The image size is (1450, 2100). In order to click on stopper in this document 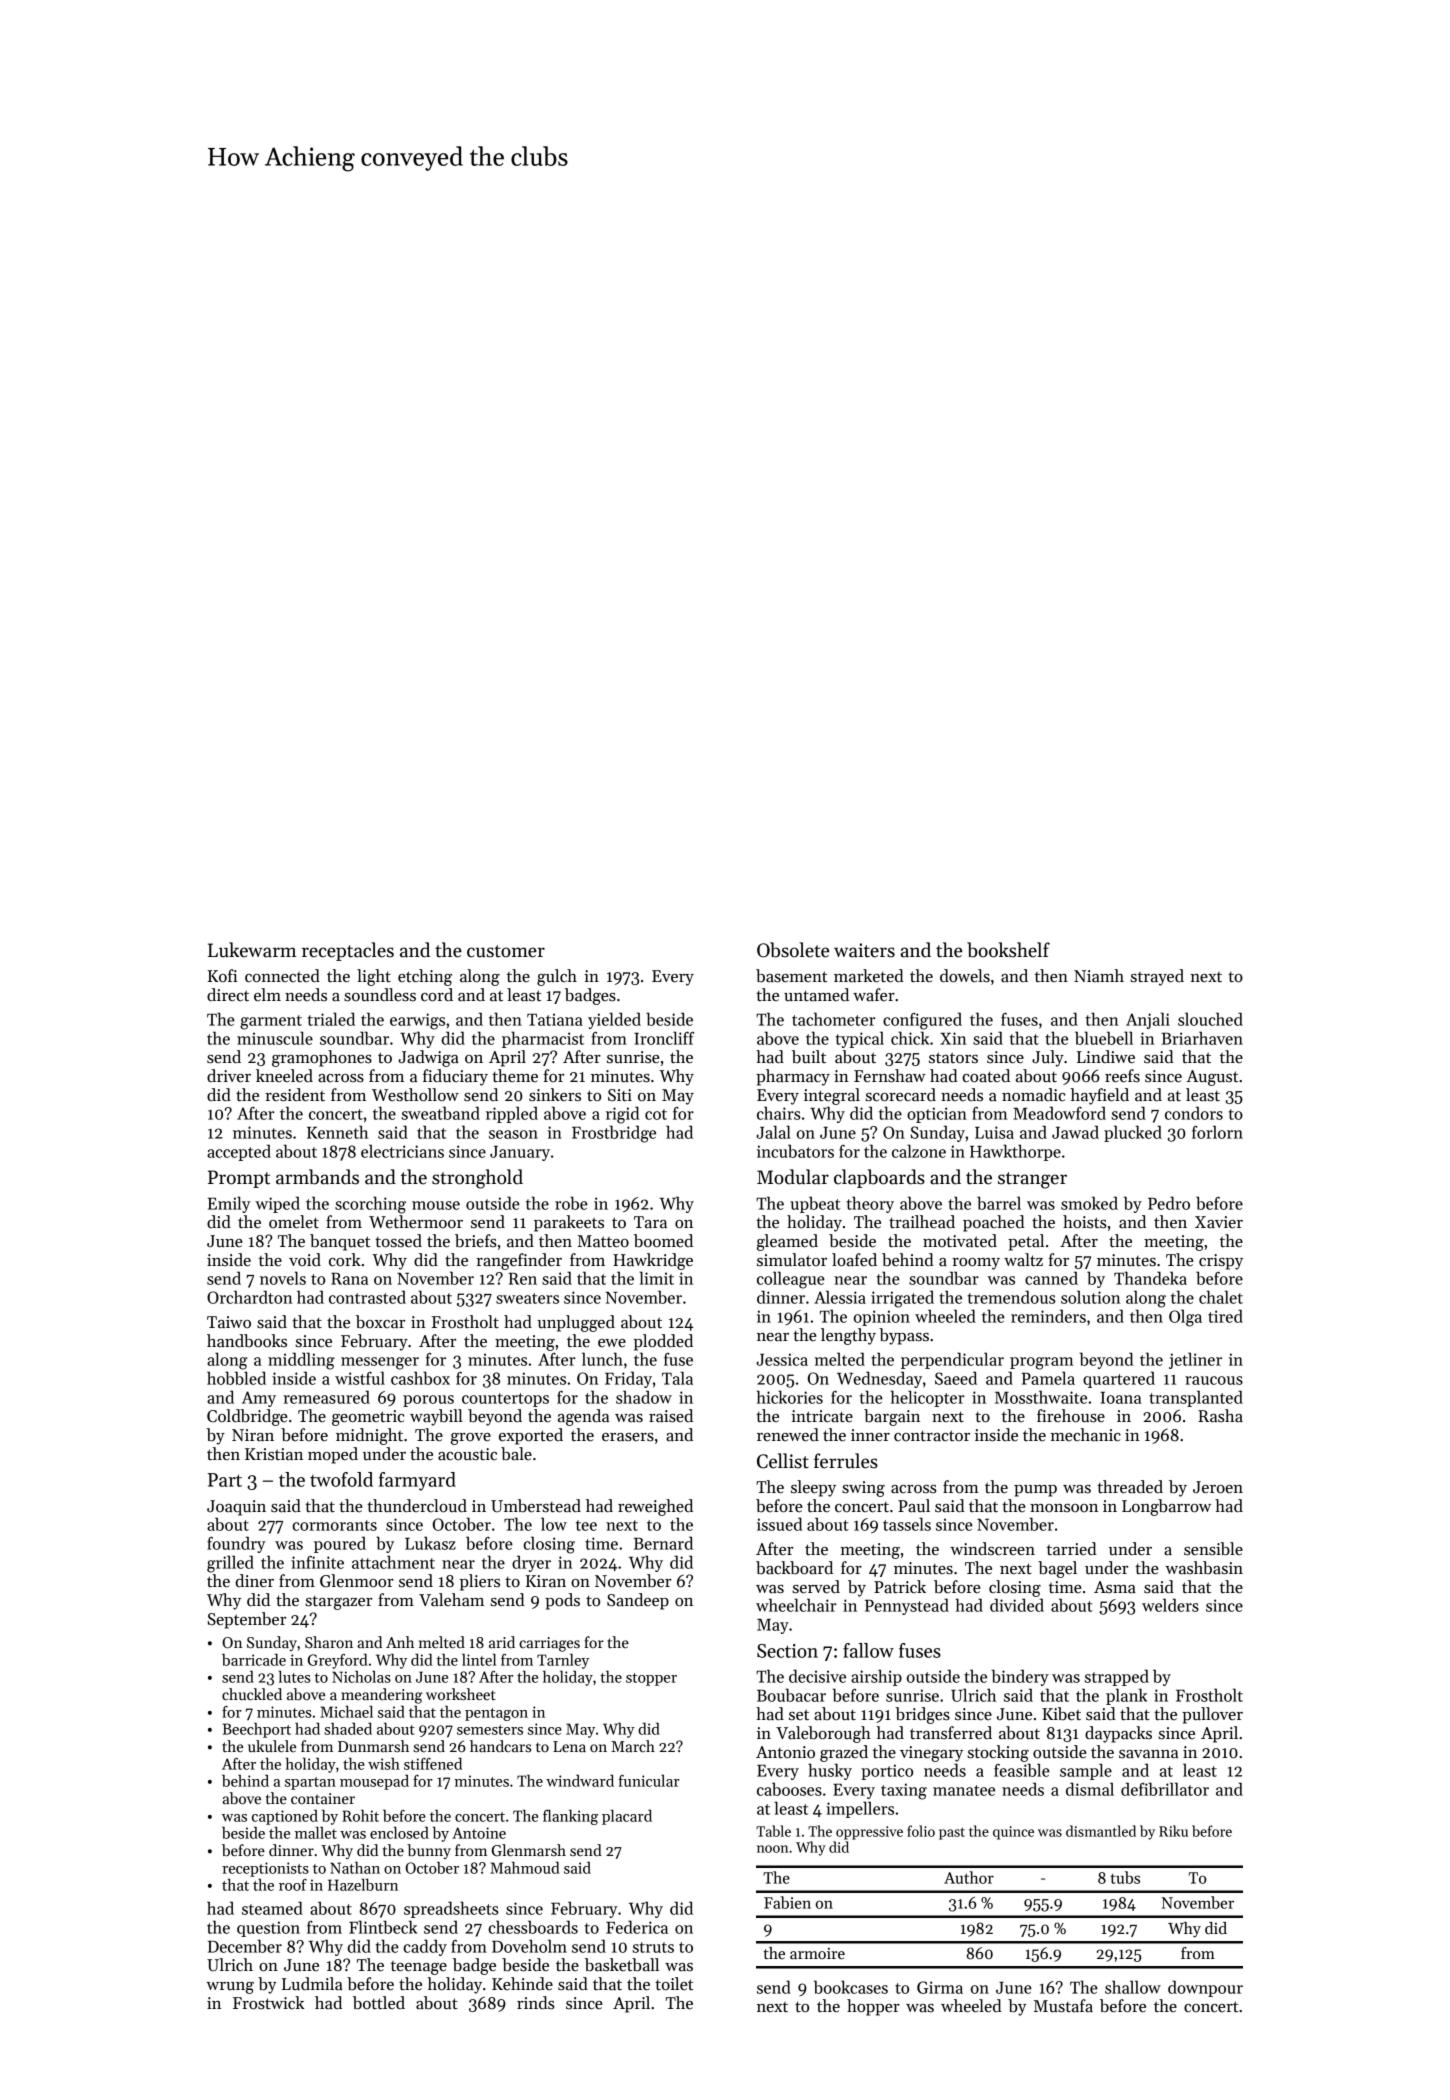, I will do `click(651, 1679)`.
